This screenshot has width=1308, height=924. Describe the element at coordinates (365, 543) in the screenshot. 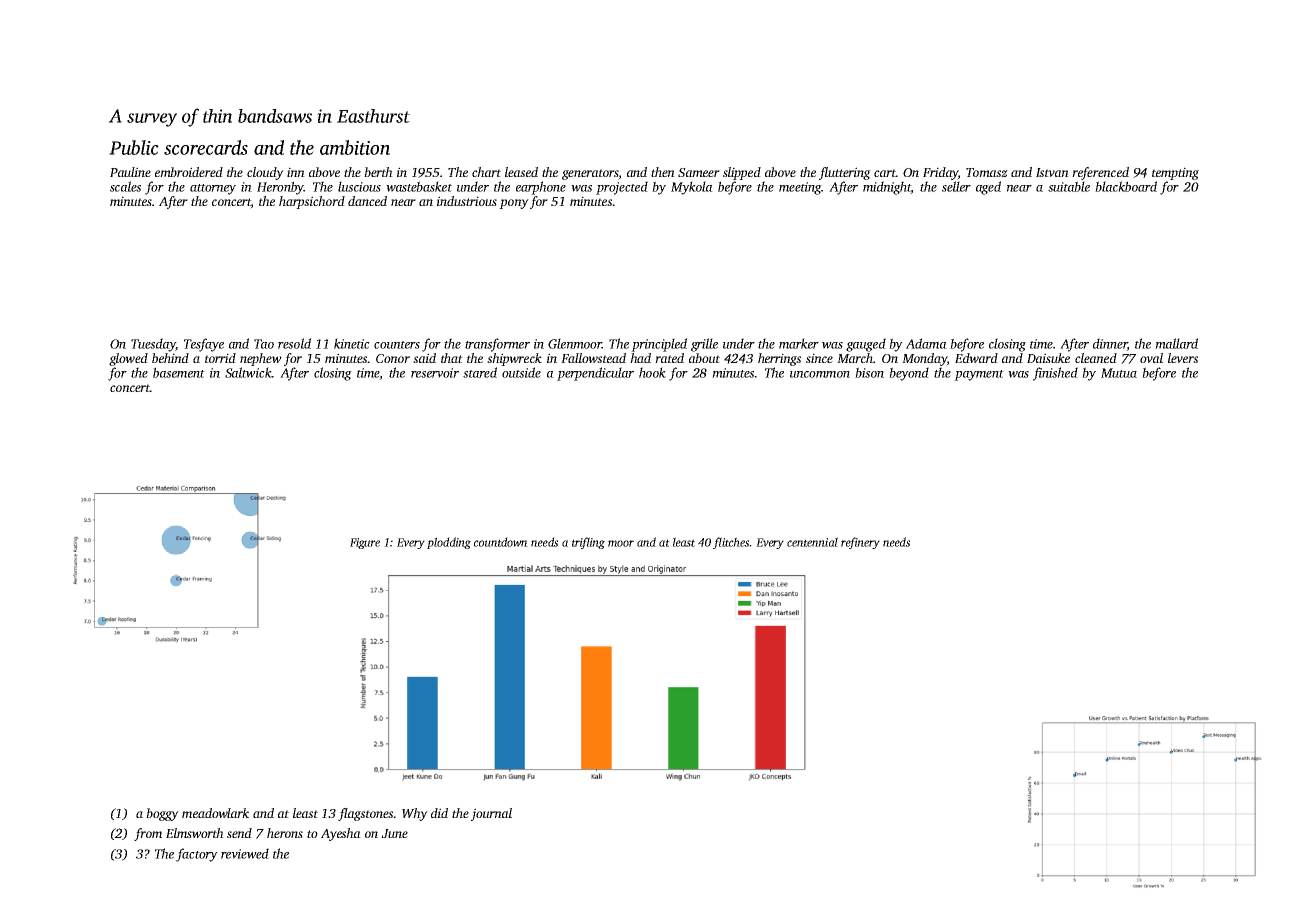

I see `Figure` at that location.
